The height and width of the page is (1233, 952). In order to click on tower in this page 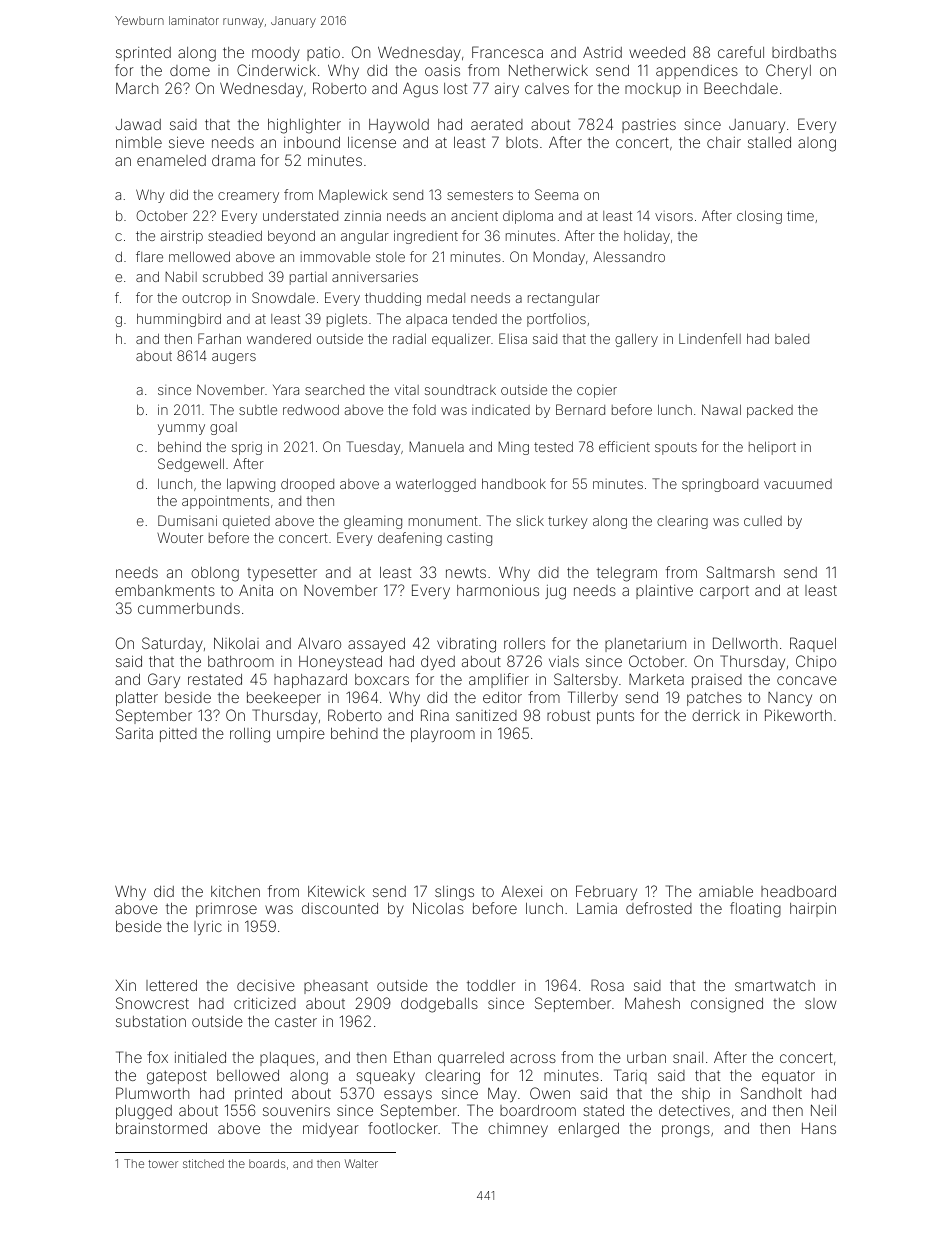, I will do `click(163, 1164)`.
